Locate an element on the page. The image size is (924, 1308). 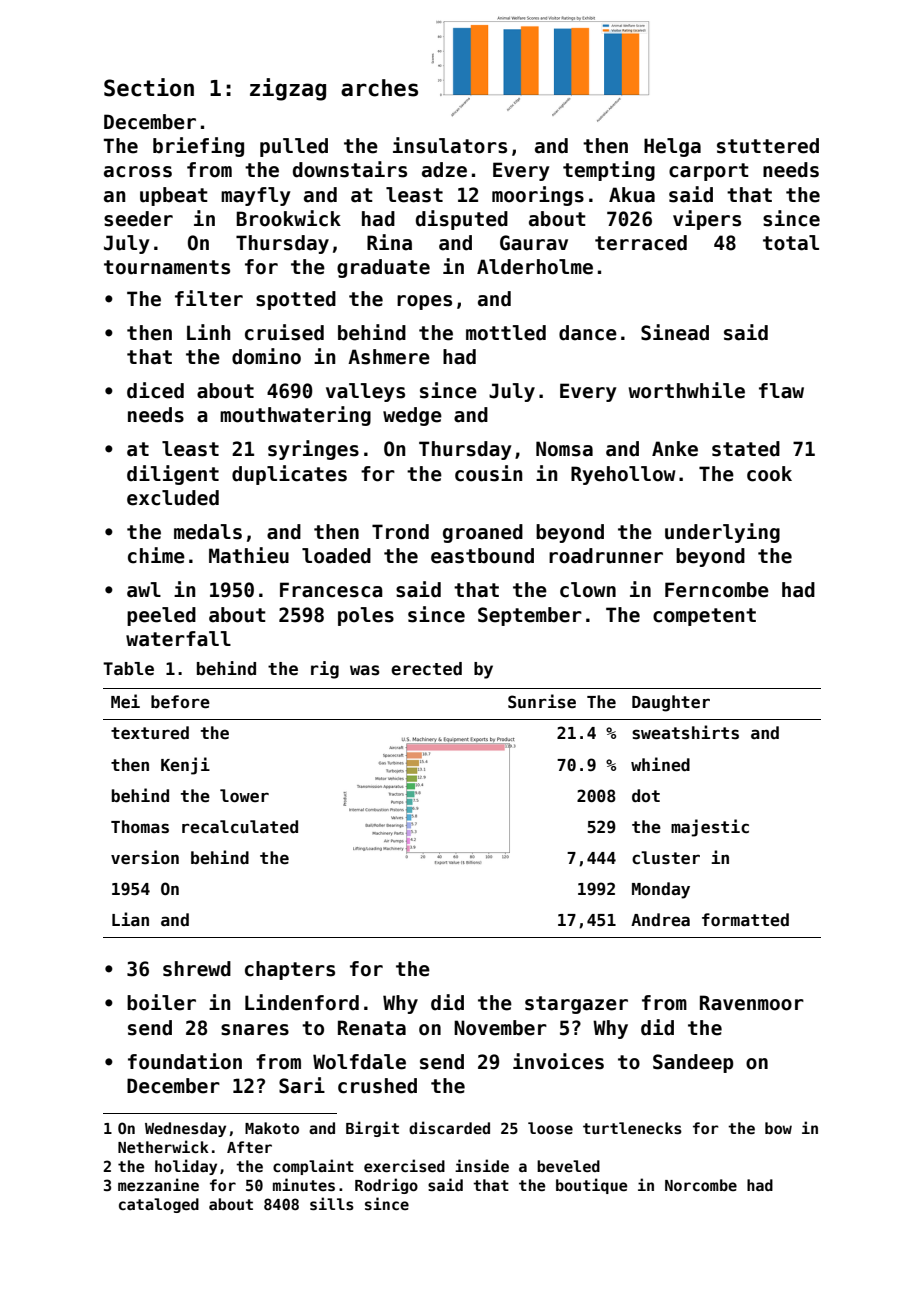
holiday is located at coordinates (186, 1167).
